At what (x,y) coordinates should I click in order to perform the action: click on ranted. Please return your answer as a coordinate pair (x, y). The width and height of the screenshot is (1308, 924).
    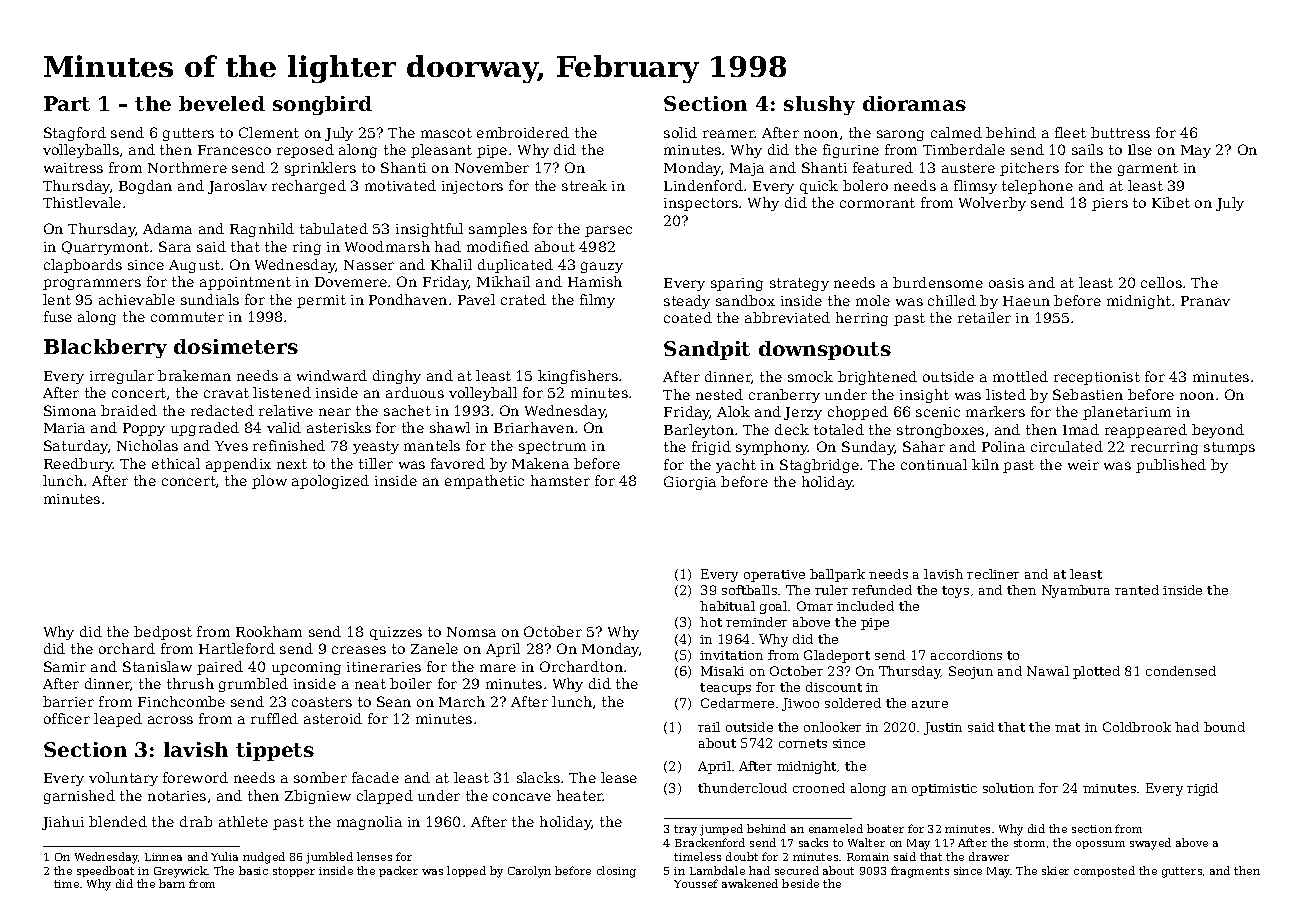
    Looking at the image, I should click on (1137, 590).
